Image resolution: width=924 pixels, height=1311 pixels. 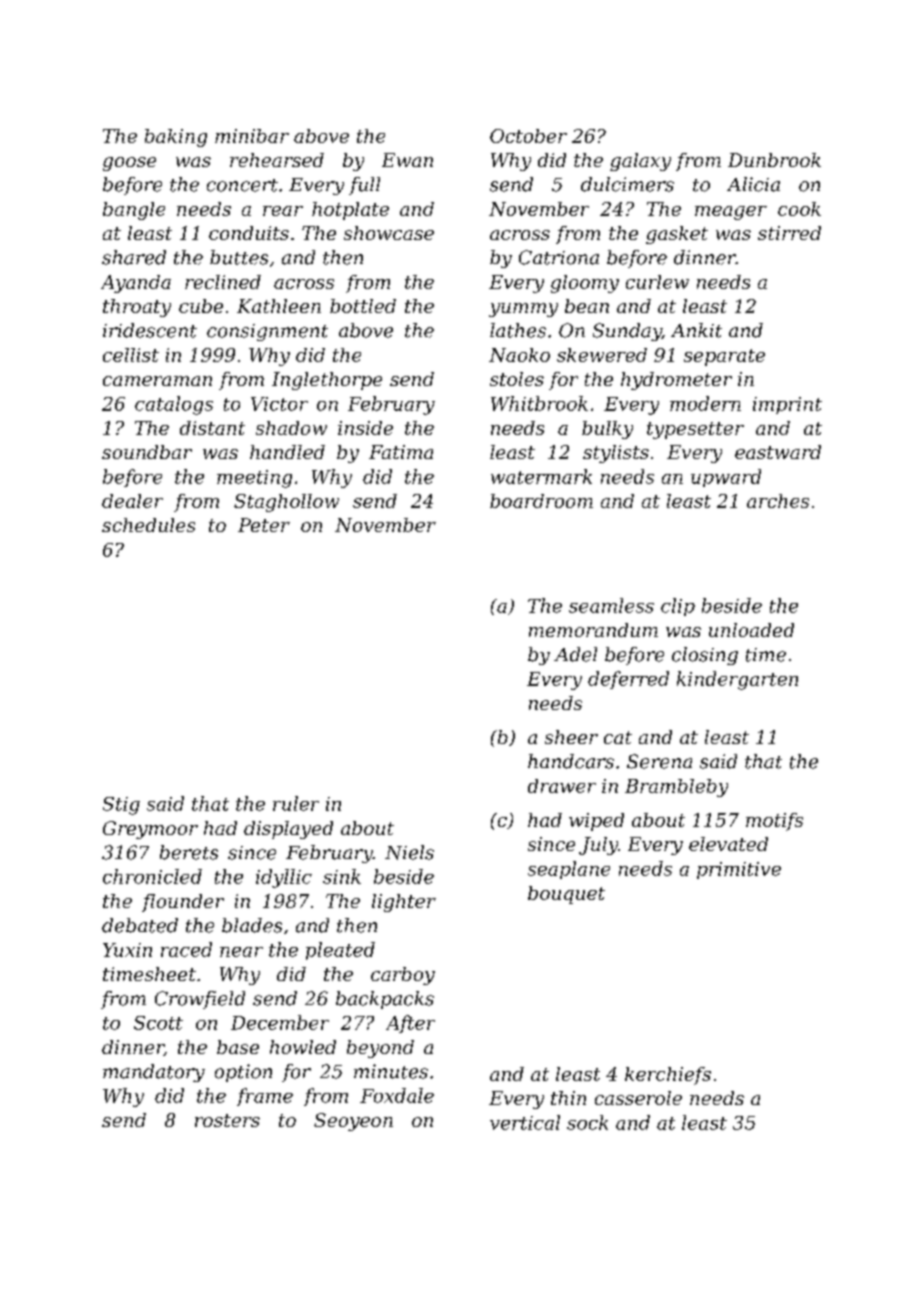 I want to click on Stig, so click(x=121, y=806).
